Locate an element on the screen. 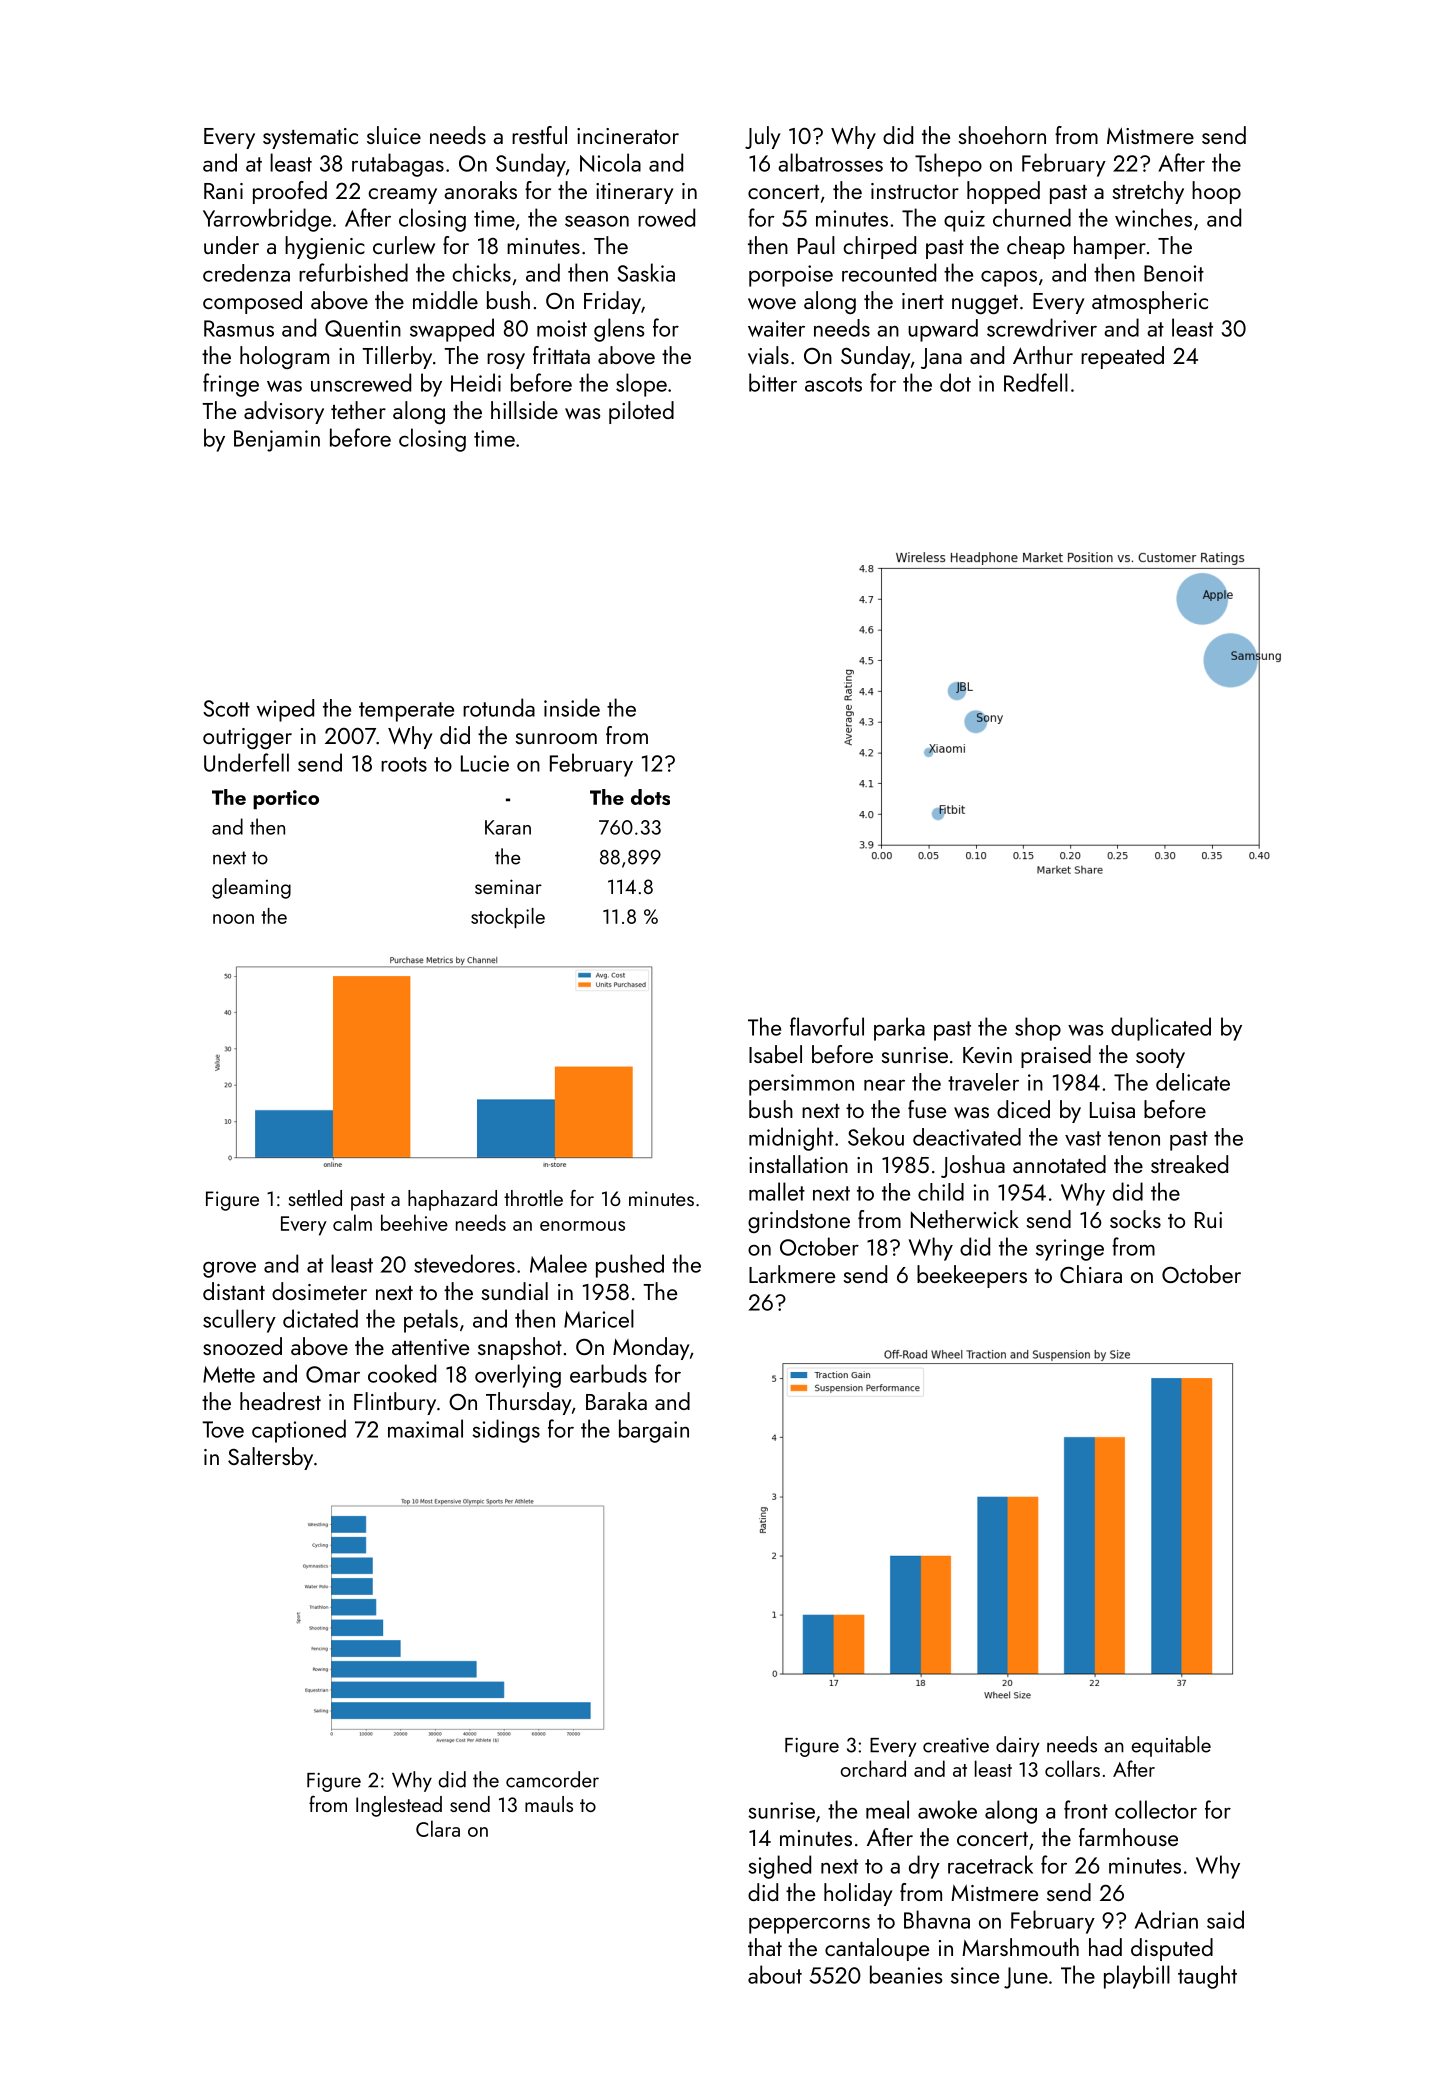 The height and width of the screenshot is (2100, 1450). shoehorn is located at coordinates (1002, 135).
